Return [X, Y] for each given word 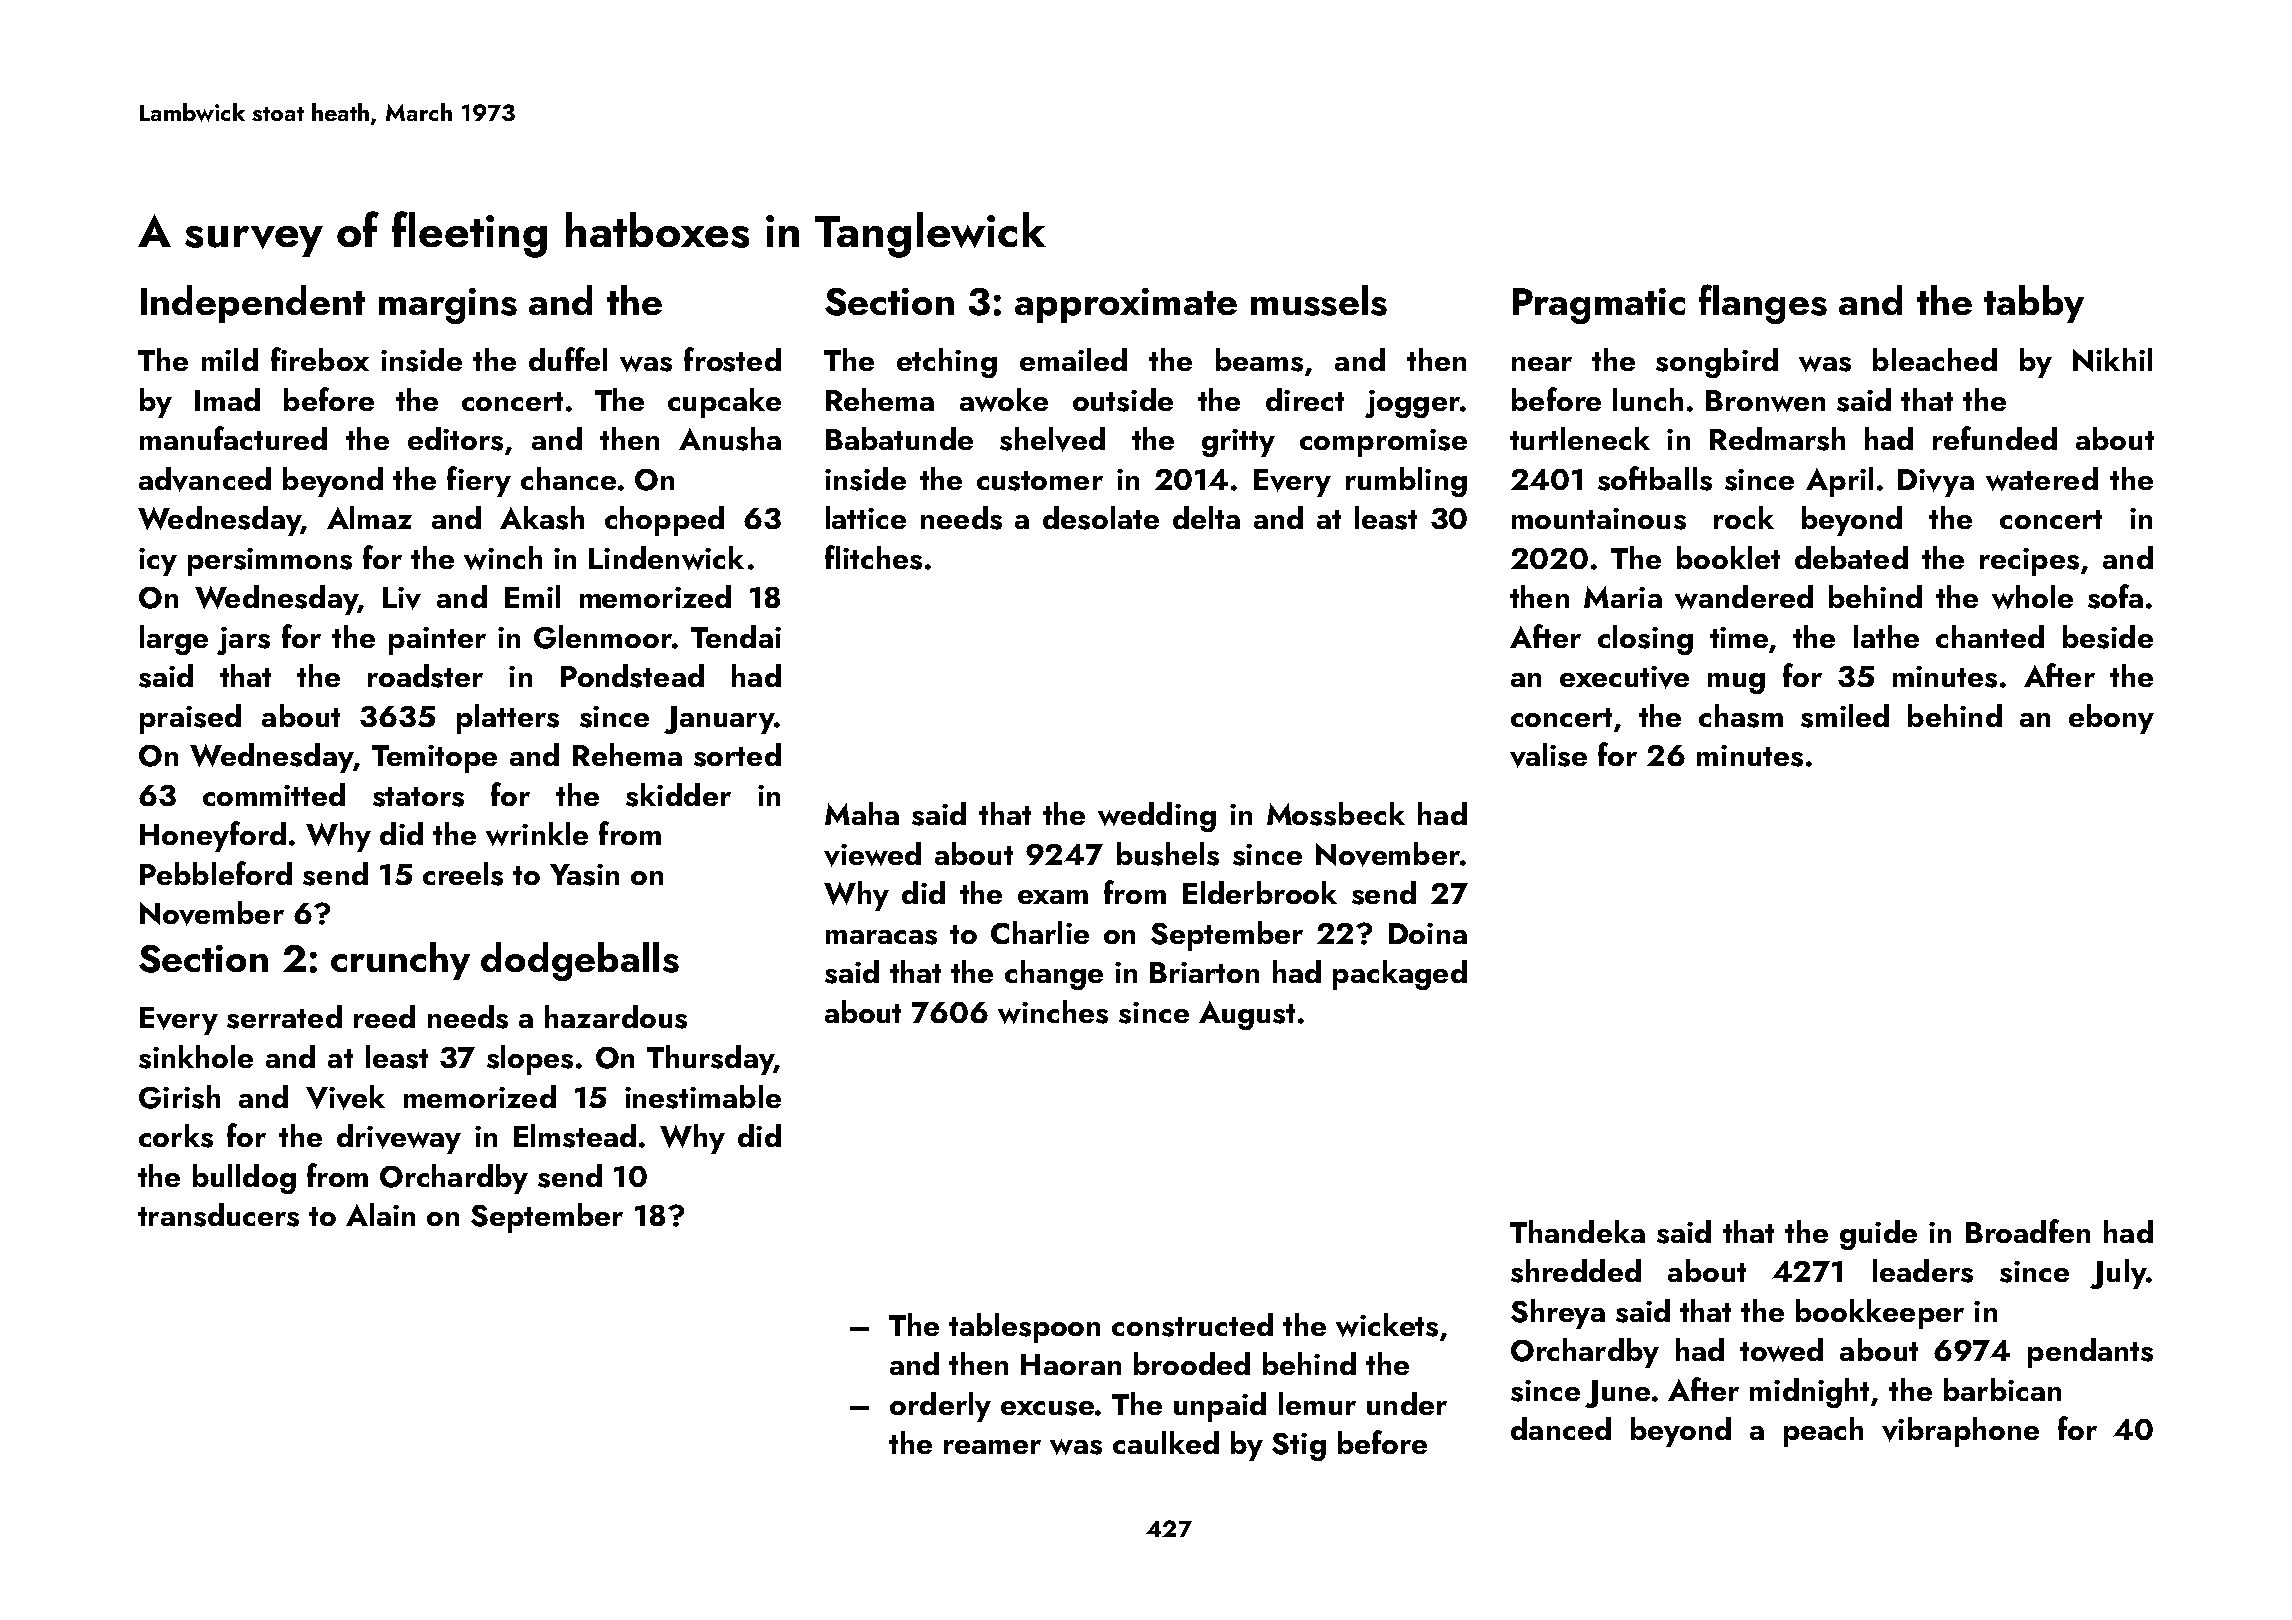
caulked [1166, 1442]
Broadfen [2028, 1231]
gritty [1238, 443]
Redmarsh [1777, 439]
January [719, 720]
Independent [253, 304]
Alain [380, 1214]
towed [1781, 1350]
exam [1053, 897]
